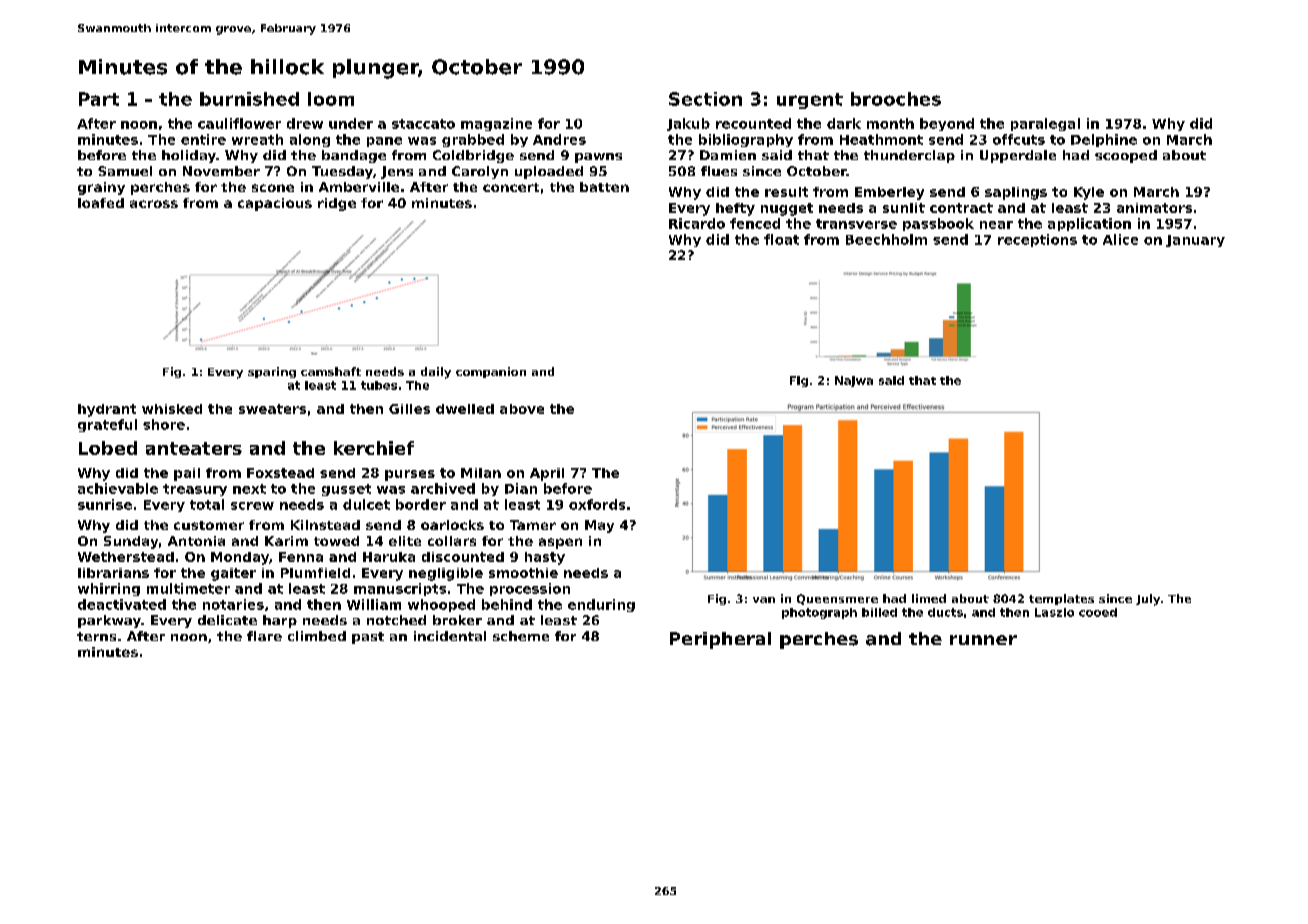 The height and width of the screenshot is (924, 1308). Describe the element at coordinates (272, 372) in the screenshot. I see `sparing` at that location.
